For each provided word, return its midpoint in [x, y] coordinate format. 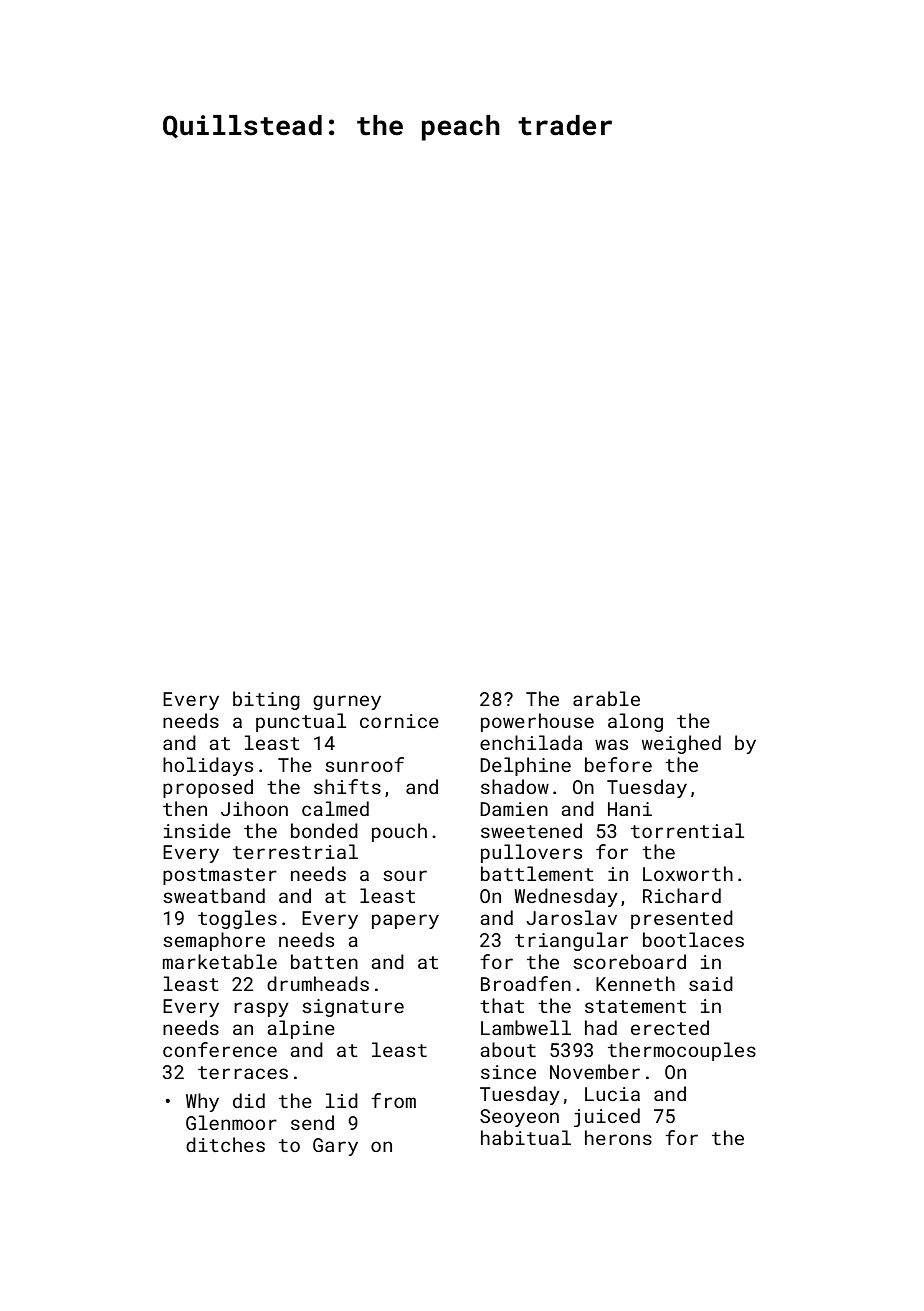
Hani [630, 809]
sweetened [531, 830]
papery [405, 921]
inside [197, 830]
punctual [301, 722]
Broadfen [526, 983]
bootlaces [693, 939]
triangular [571, 941]
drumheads [318, 983]
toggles [237, 919]
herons [618, 1137]
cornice [399, 721]
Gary [335, 1147]
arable [606, 698]
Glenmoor [231, 1122]
